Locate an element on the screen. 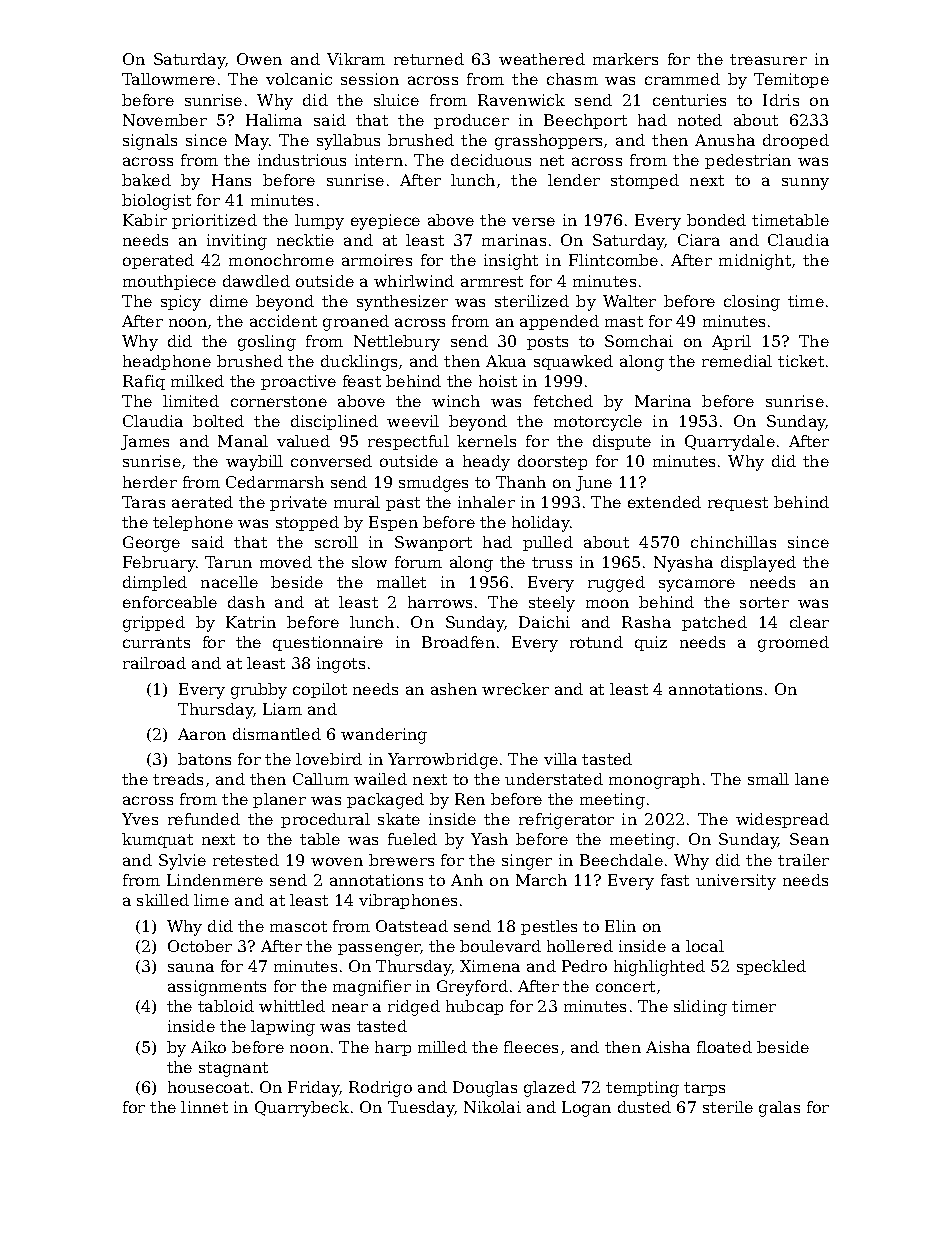  closing is located at coordinates (752, 303).
